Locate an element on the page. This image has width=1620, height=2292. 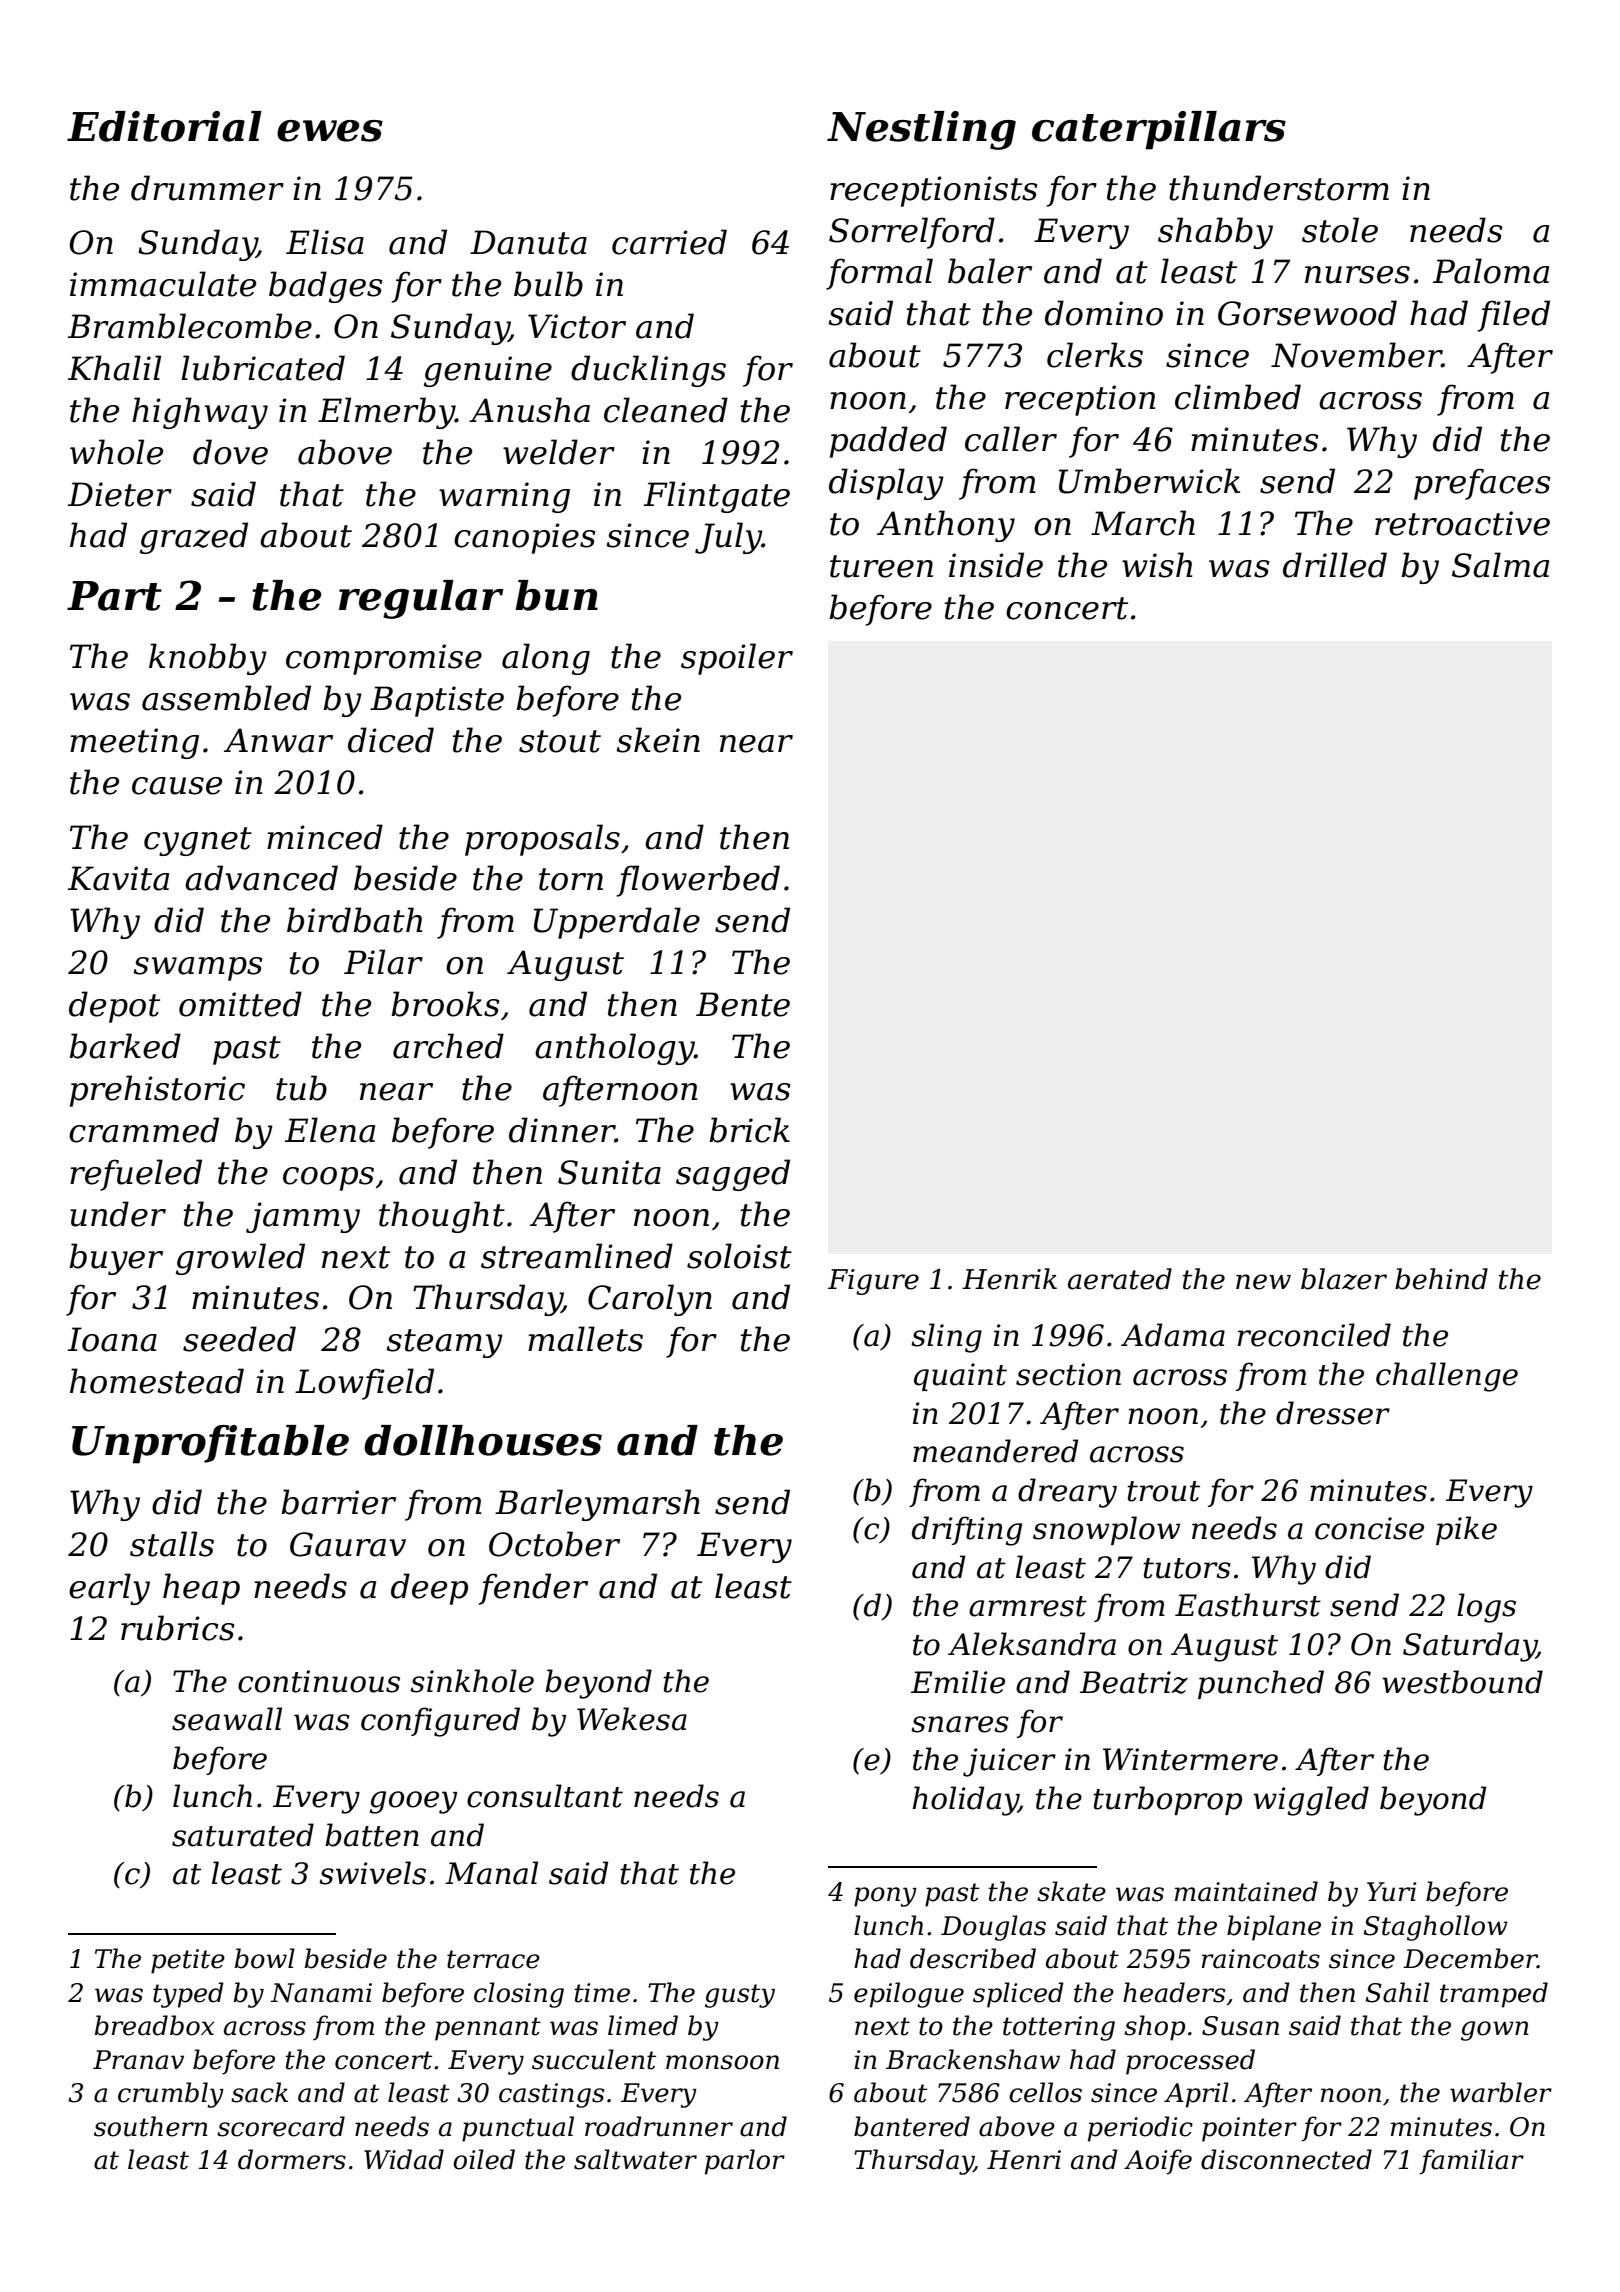
flowerbed is located at coordinates (698, 881).
